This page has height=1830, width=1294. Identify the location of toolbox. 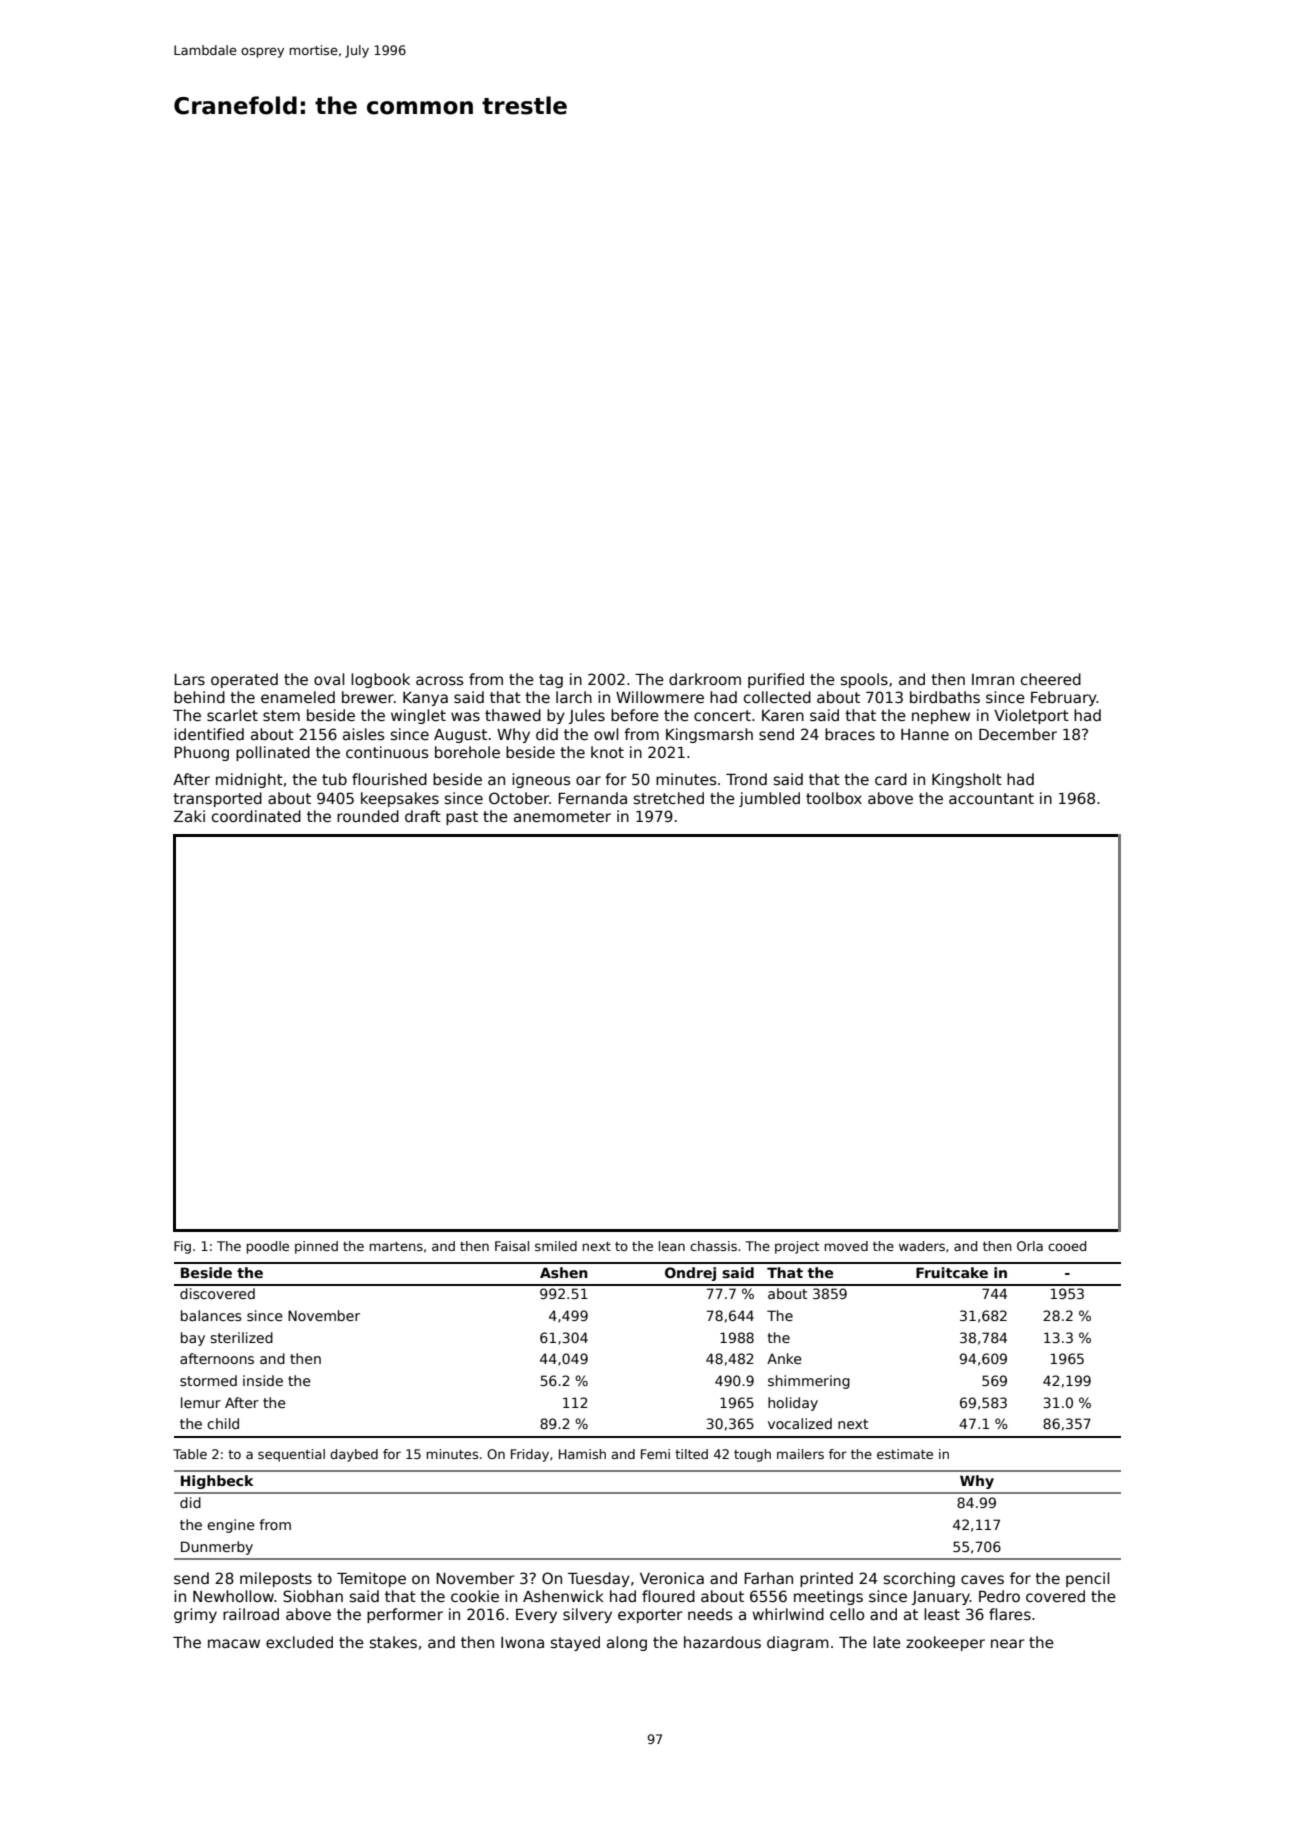
(834, 798).
